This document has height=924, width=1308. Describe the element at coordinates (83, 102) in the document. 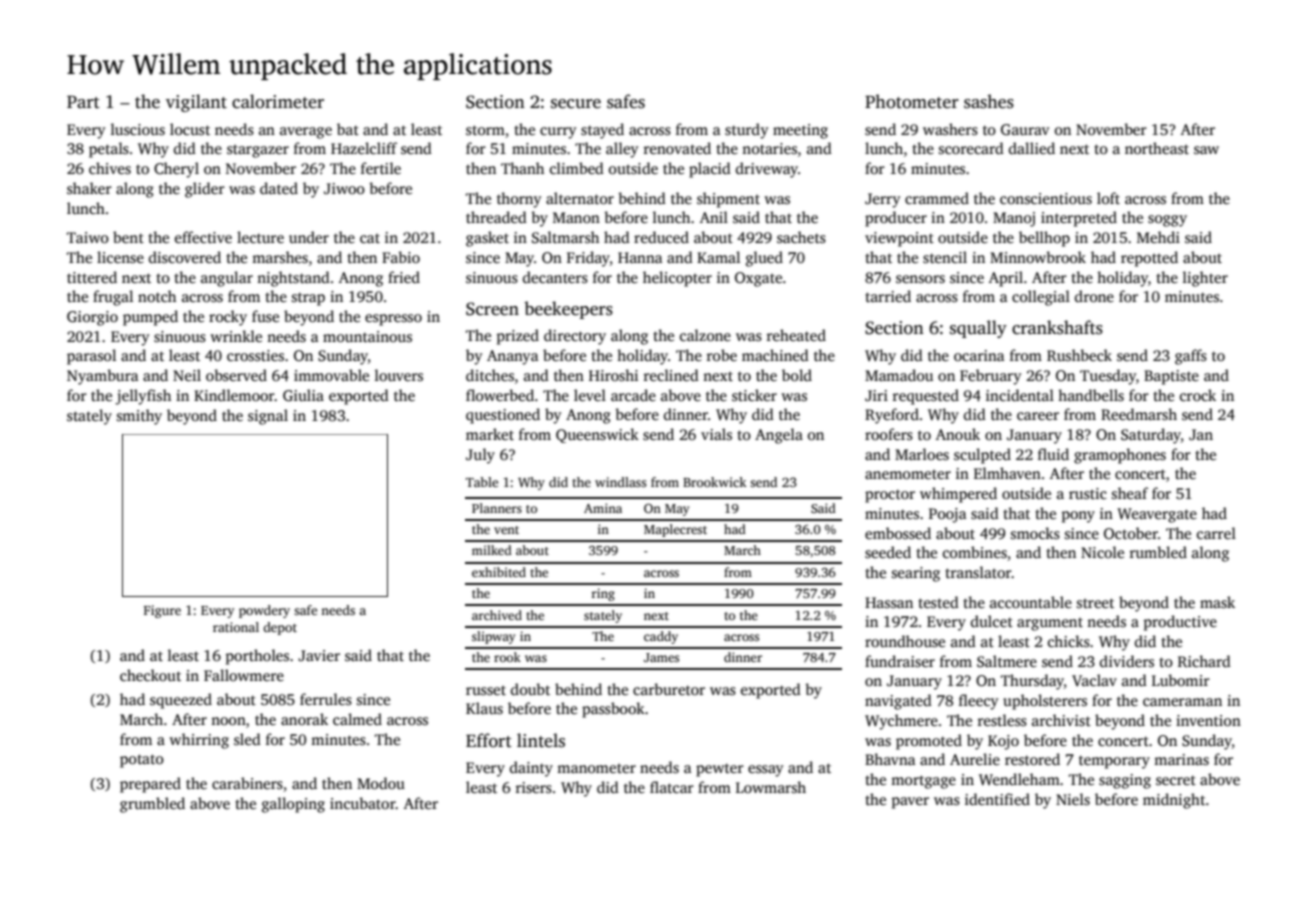

I see `Part` at that location.
